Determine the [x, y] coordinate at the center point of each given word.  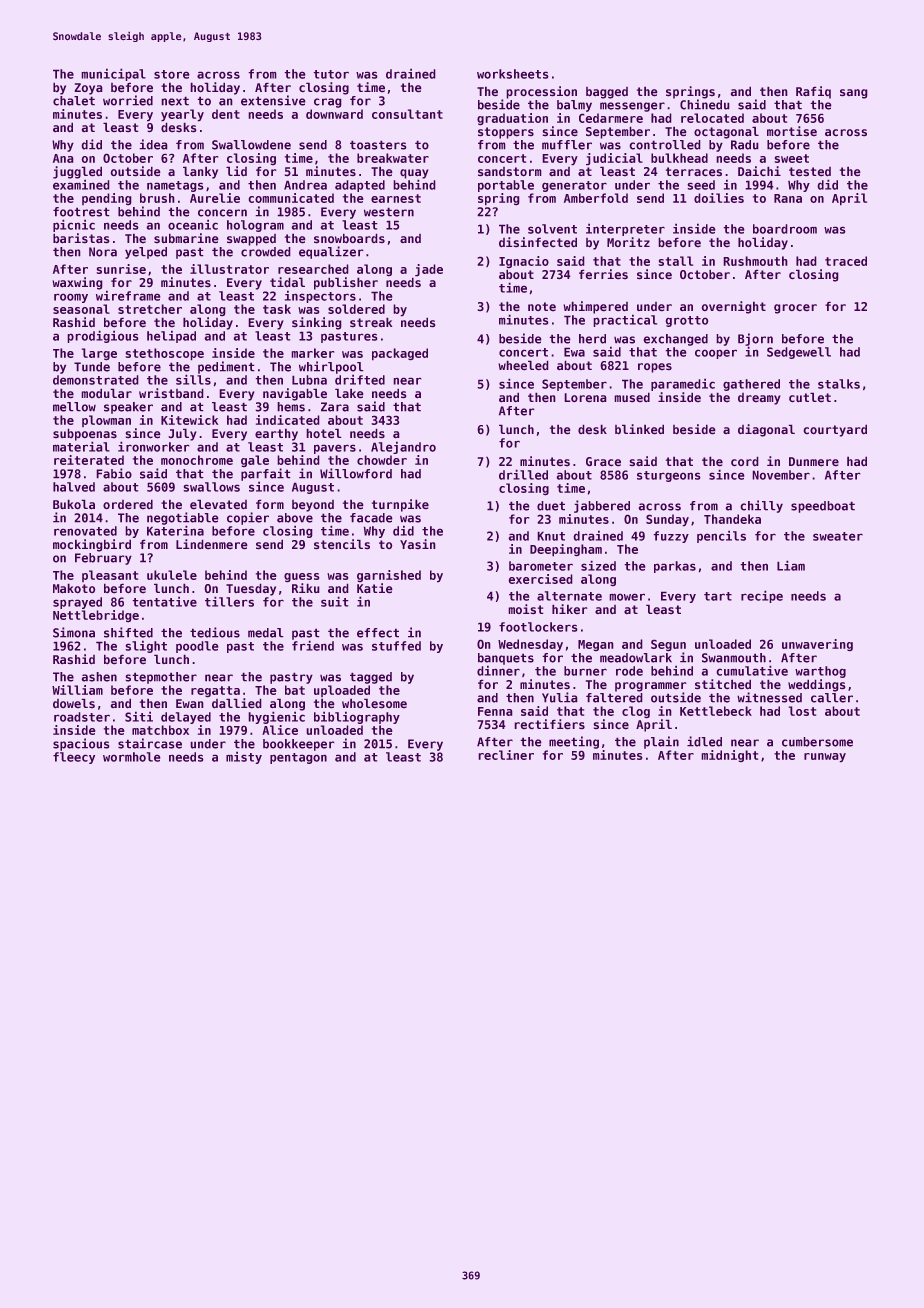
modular [106, 393]
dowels [74, 703]
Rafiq [813, 92]
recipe [762, 596]
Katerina [175, 530]
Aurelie [215, 198]
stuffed [396, 646]
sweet [791, 158]
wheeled [523, 365]
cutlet [810, 397]
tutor [331, 74]
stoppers [506, 133]
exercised [540, 579]
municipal [113, 74]
